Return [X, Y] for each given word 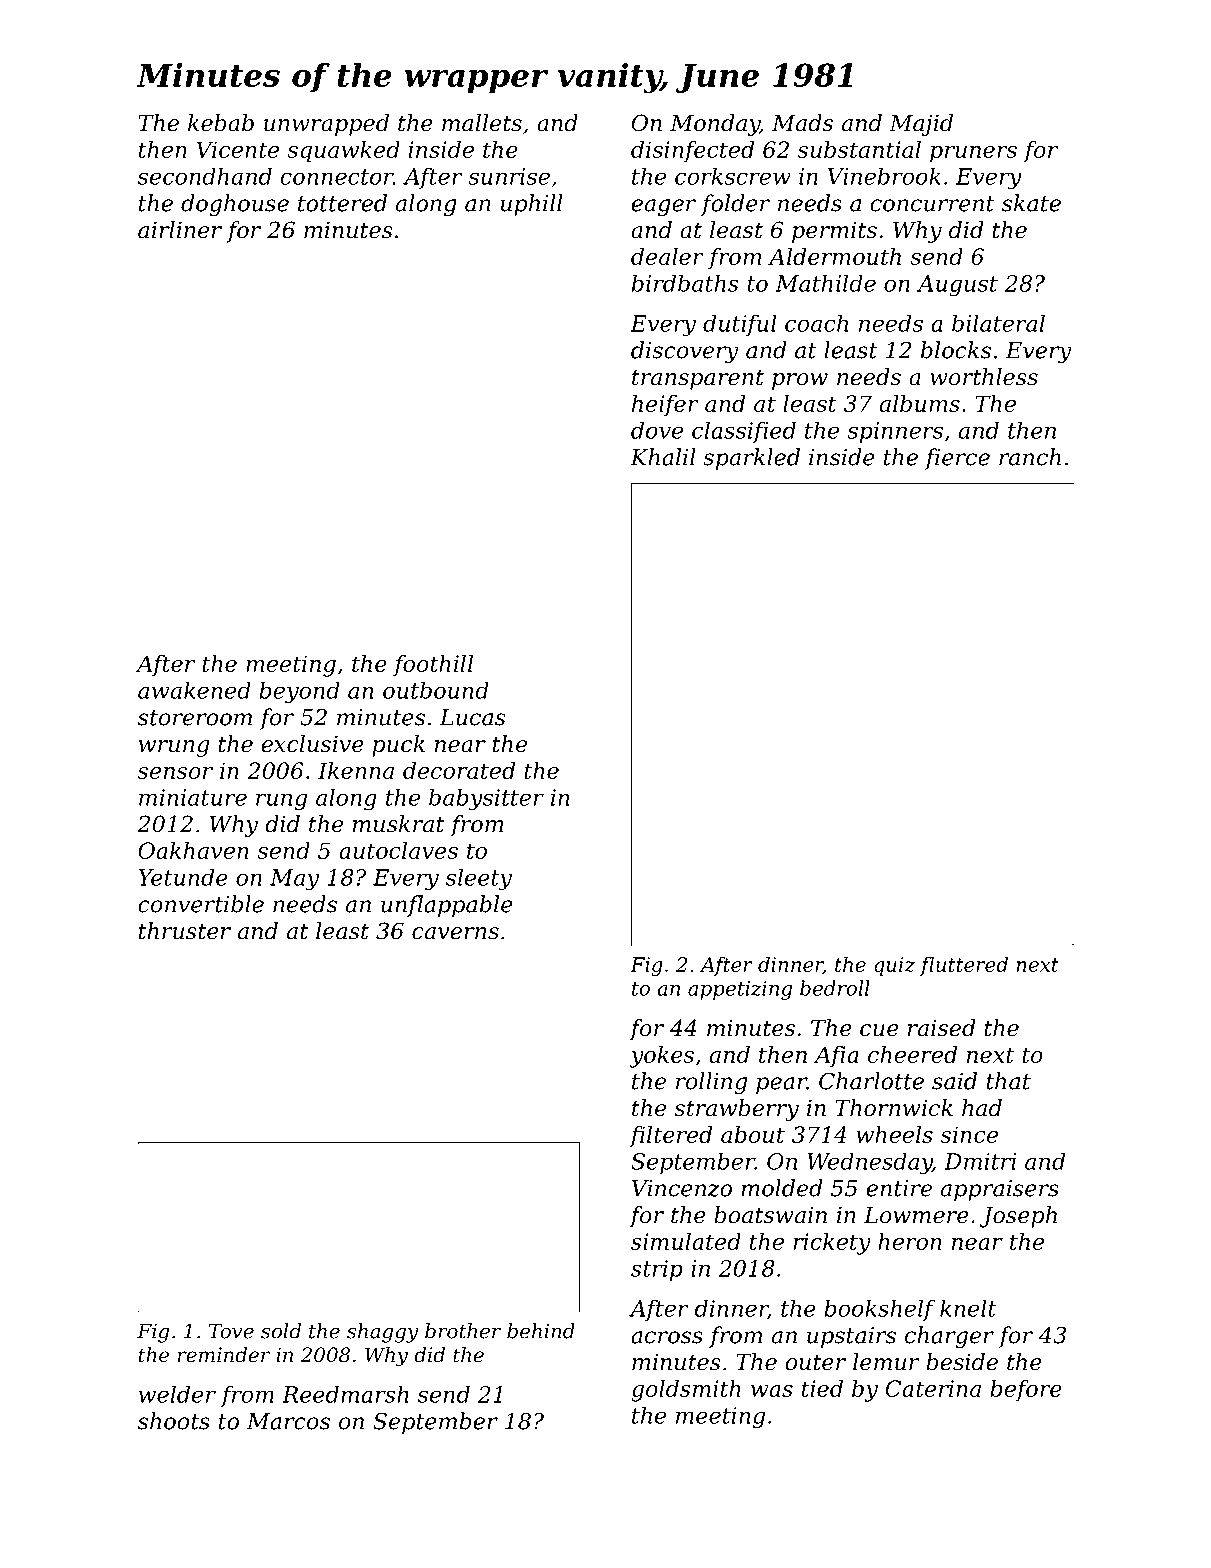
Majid [921, 125]
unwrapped [326, 125]
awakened [194, 690]
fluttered [964, 966]
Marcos [288, 1421]
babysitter [486, 799]
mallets [482, 123]
